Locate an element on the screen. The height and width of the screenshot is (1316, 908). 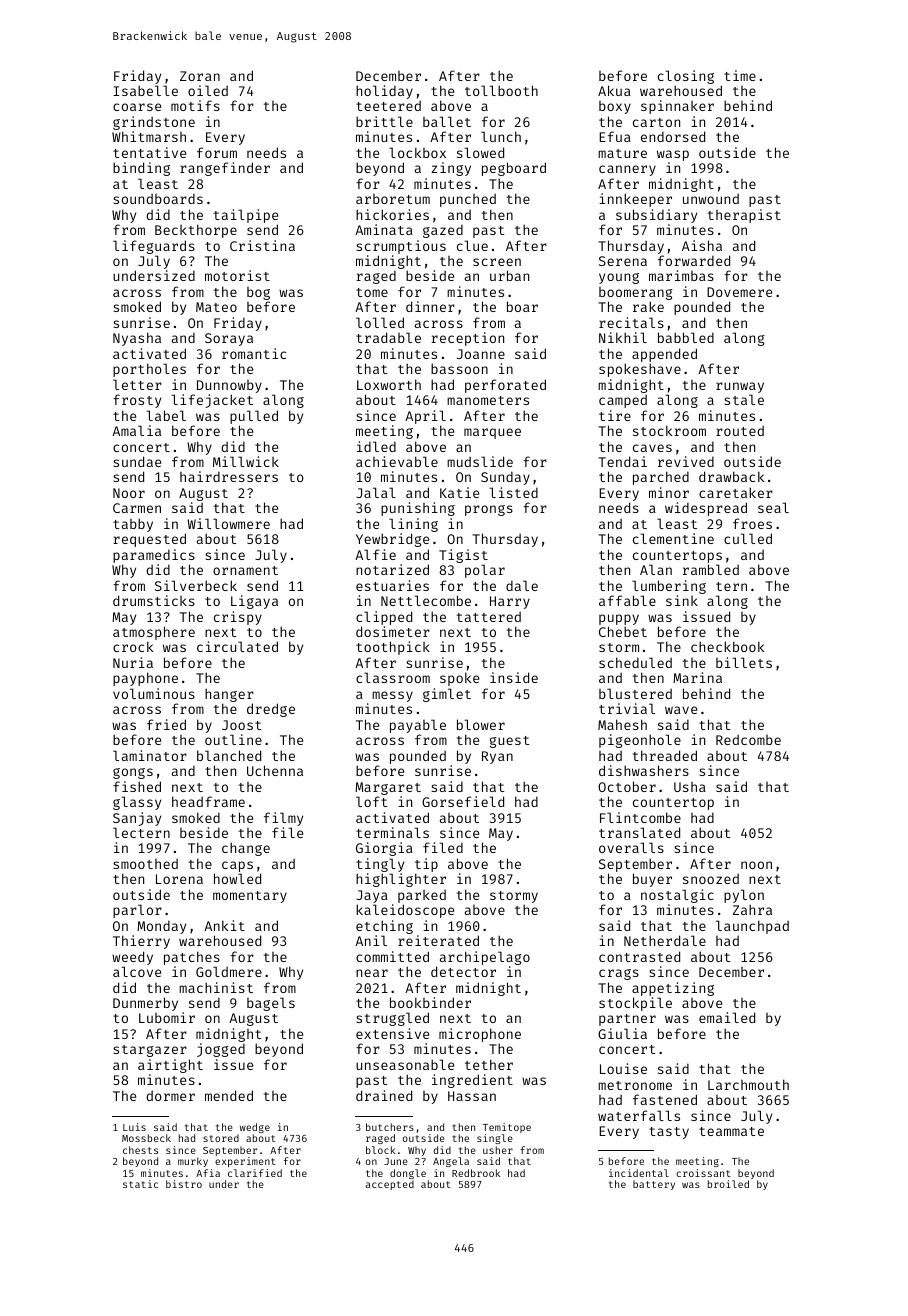
noon is located at coordinates (756, 865).
